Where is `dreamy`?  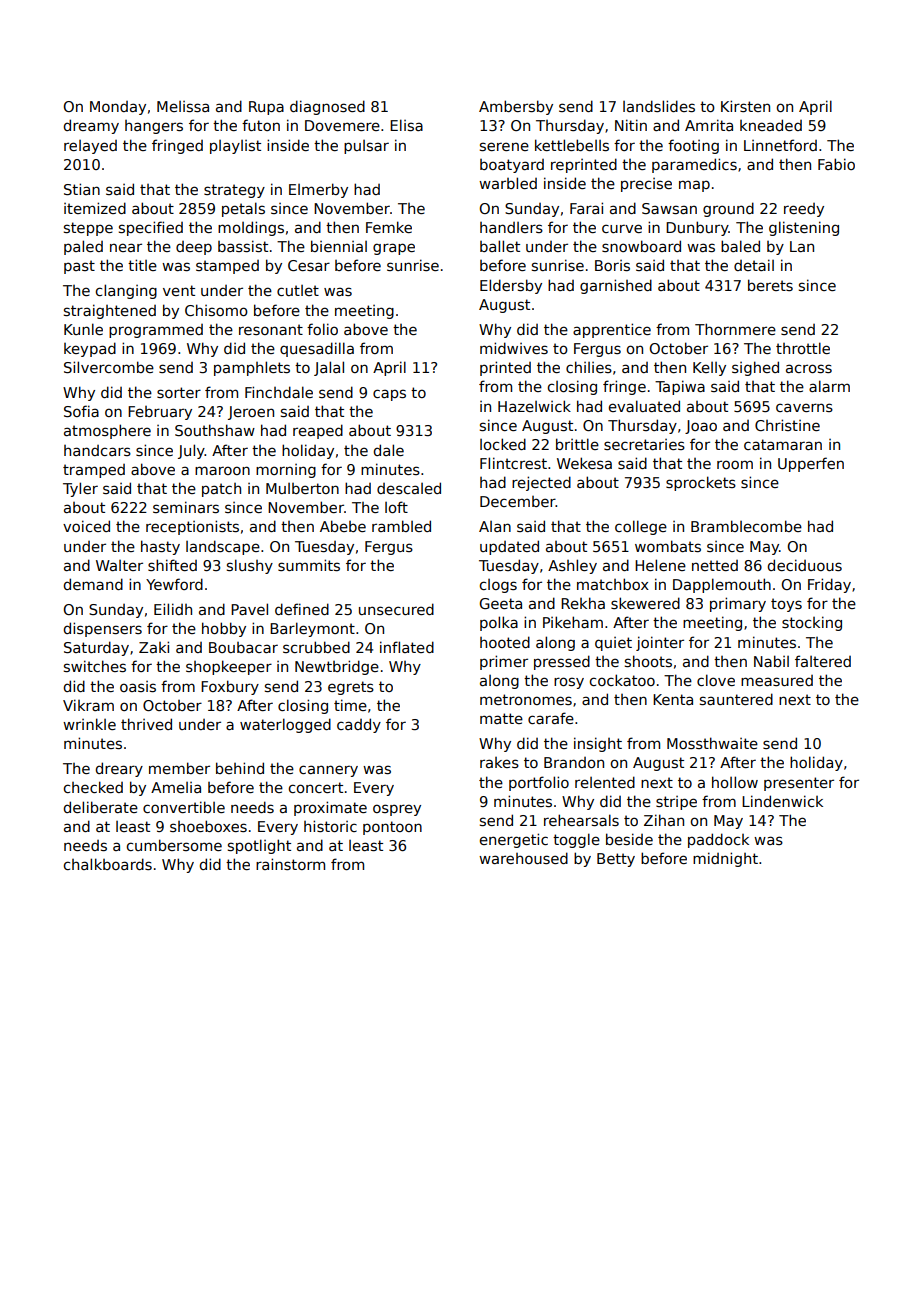 dreamy is located at coordinates (91, 126).
